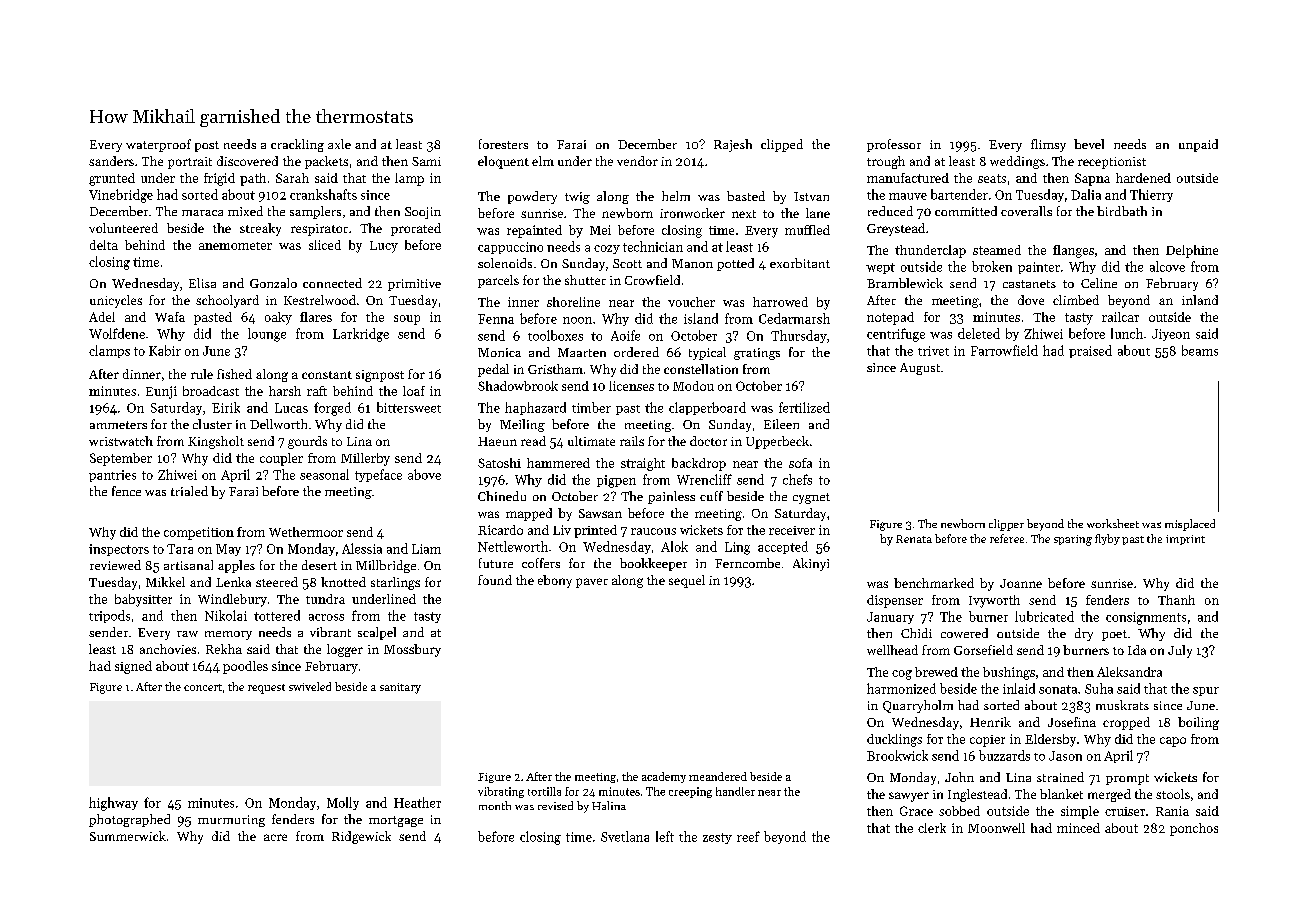 This document has width=1308, height=924. I want to click on haphazard, so click(535, 408).
